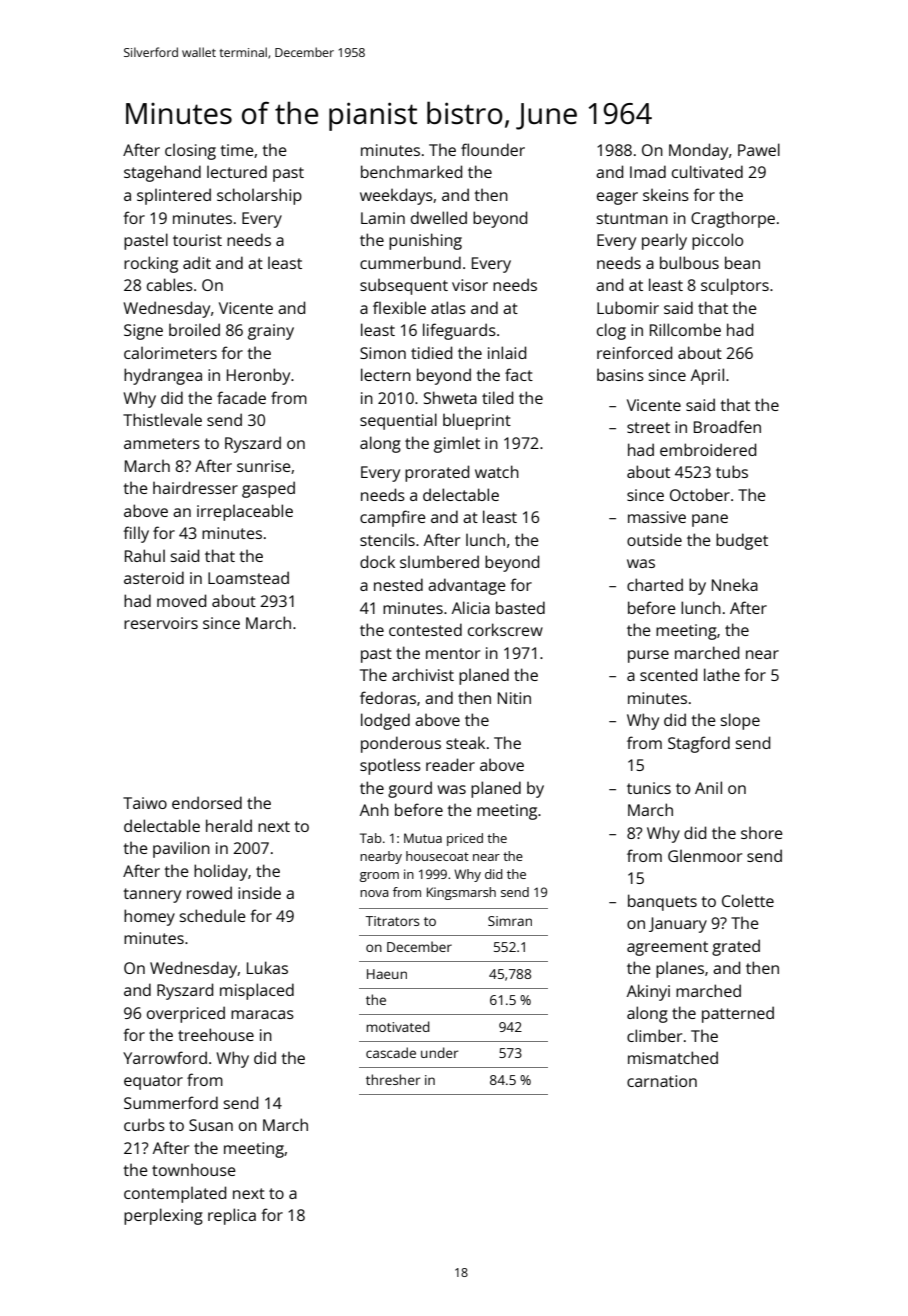  I want to click on tourist, so click(197, 240).
